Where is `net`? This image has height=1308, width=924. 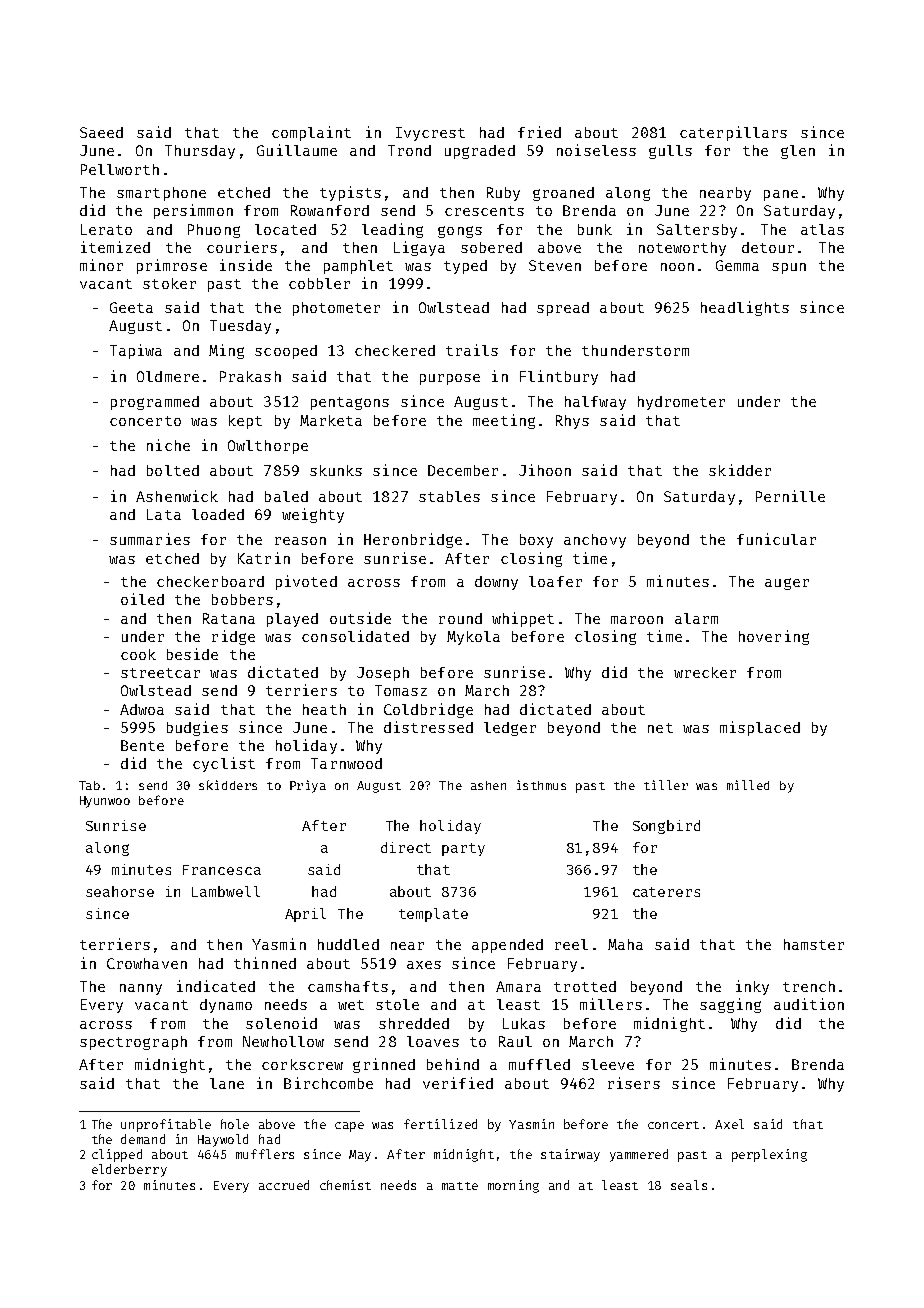
net is located at coordinates (660, 728).
